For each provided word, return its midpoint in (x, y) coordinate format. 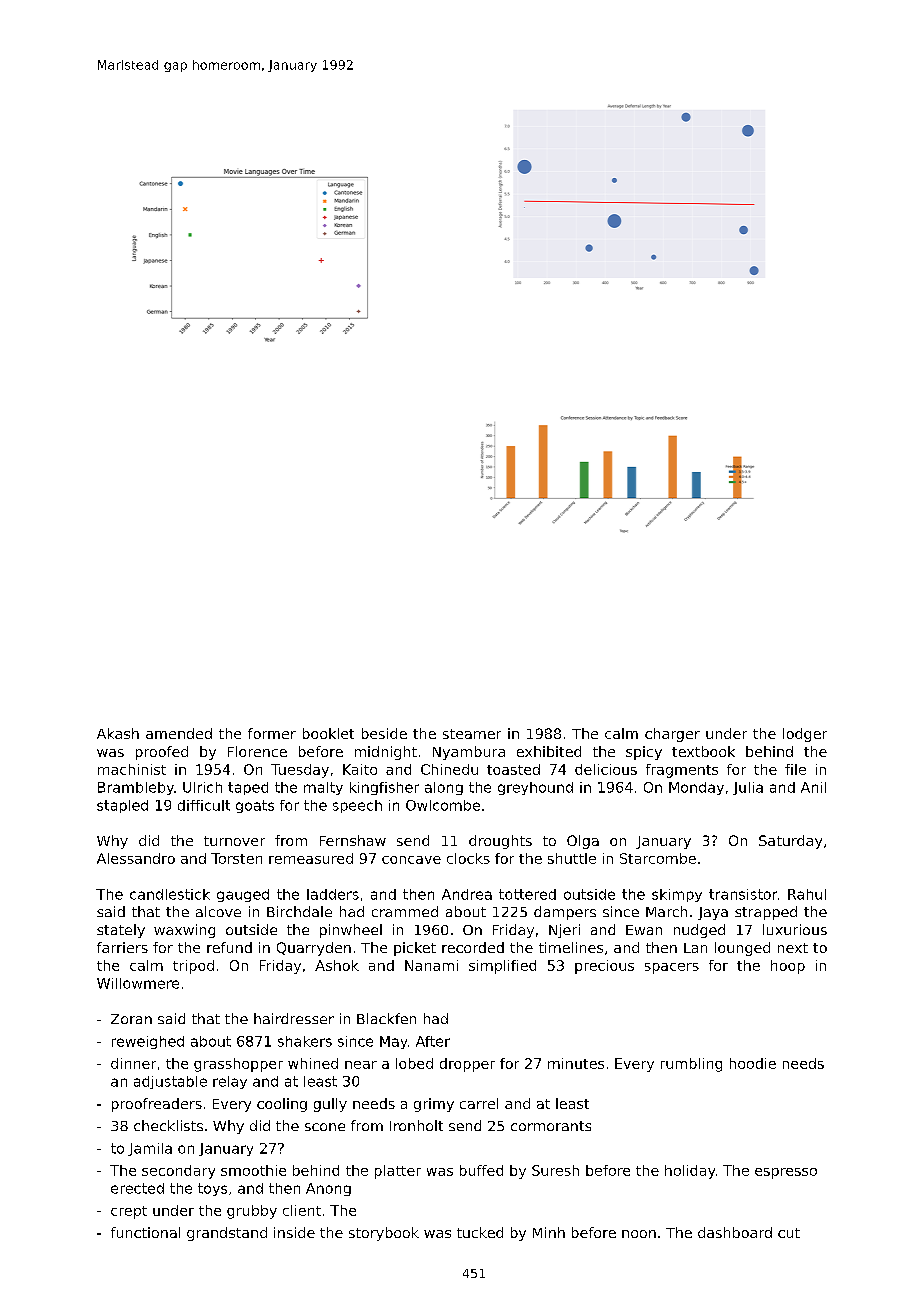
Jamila (150, 1149)
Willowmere (138, 983)
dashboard (735, 1232)
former (272, 733)
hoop (788, 967)
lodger (805, 735)
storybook (384, 1234)
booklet (328, 733)
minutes (576, 1063)
